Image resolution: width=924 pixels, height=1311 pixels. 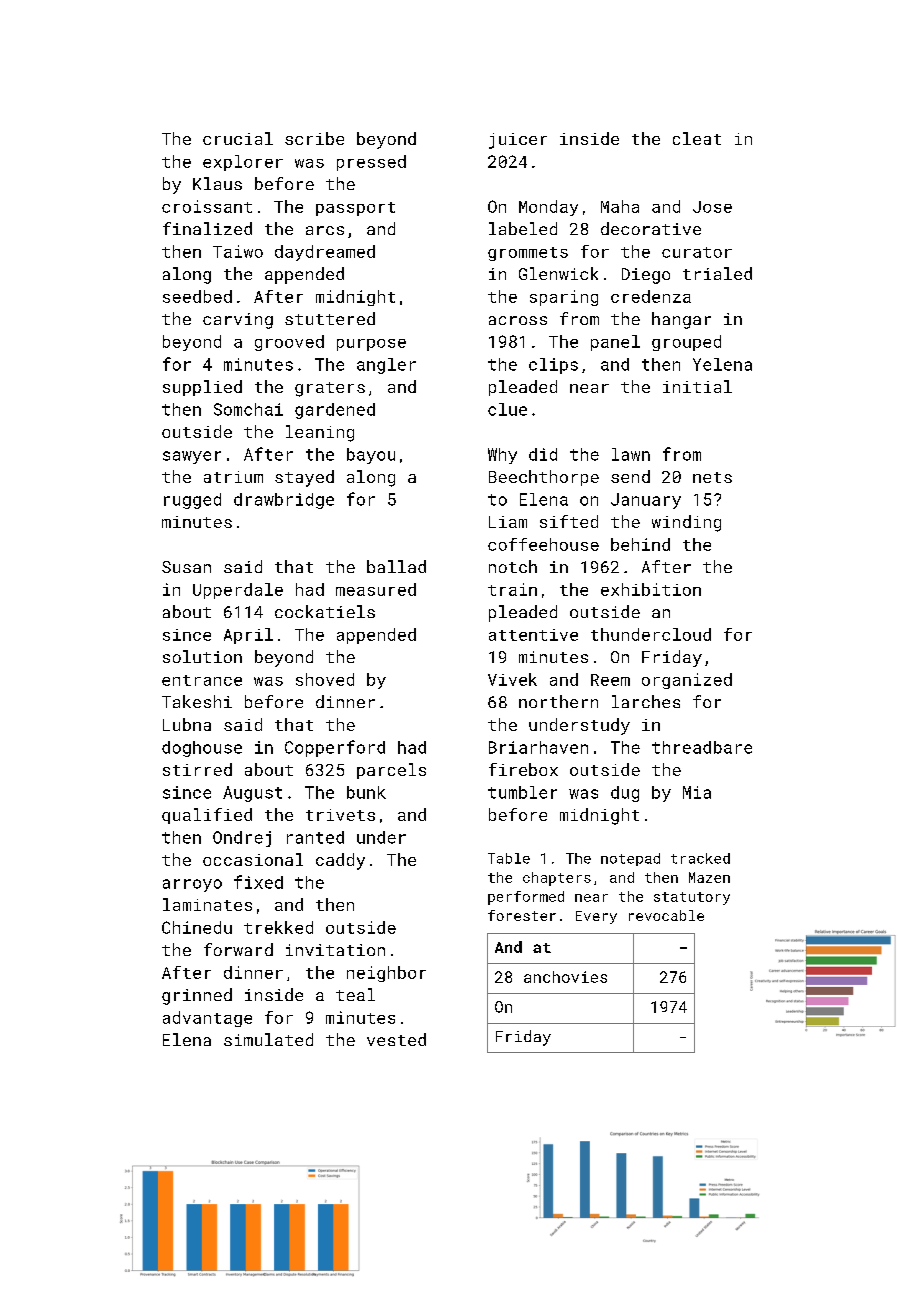 I want to click on trekked, so click(x=278, y=927).
